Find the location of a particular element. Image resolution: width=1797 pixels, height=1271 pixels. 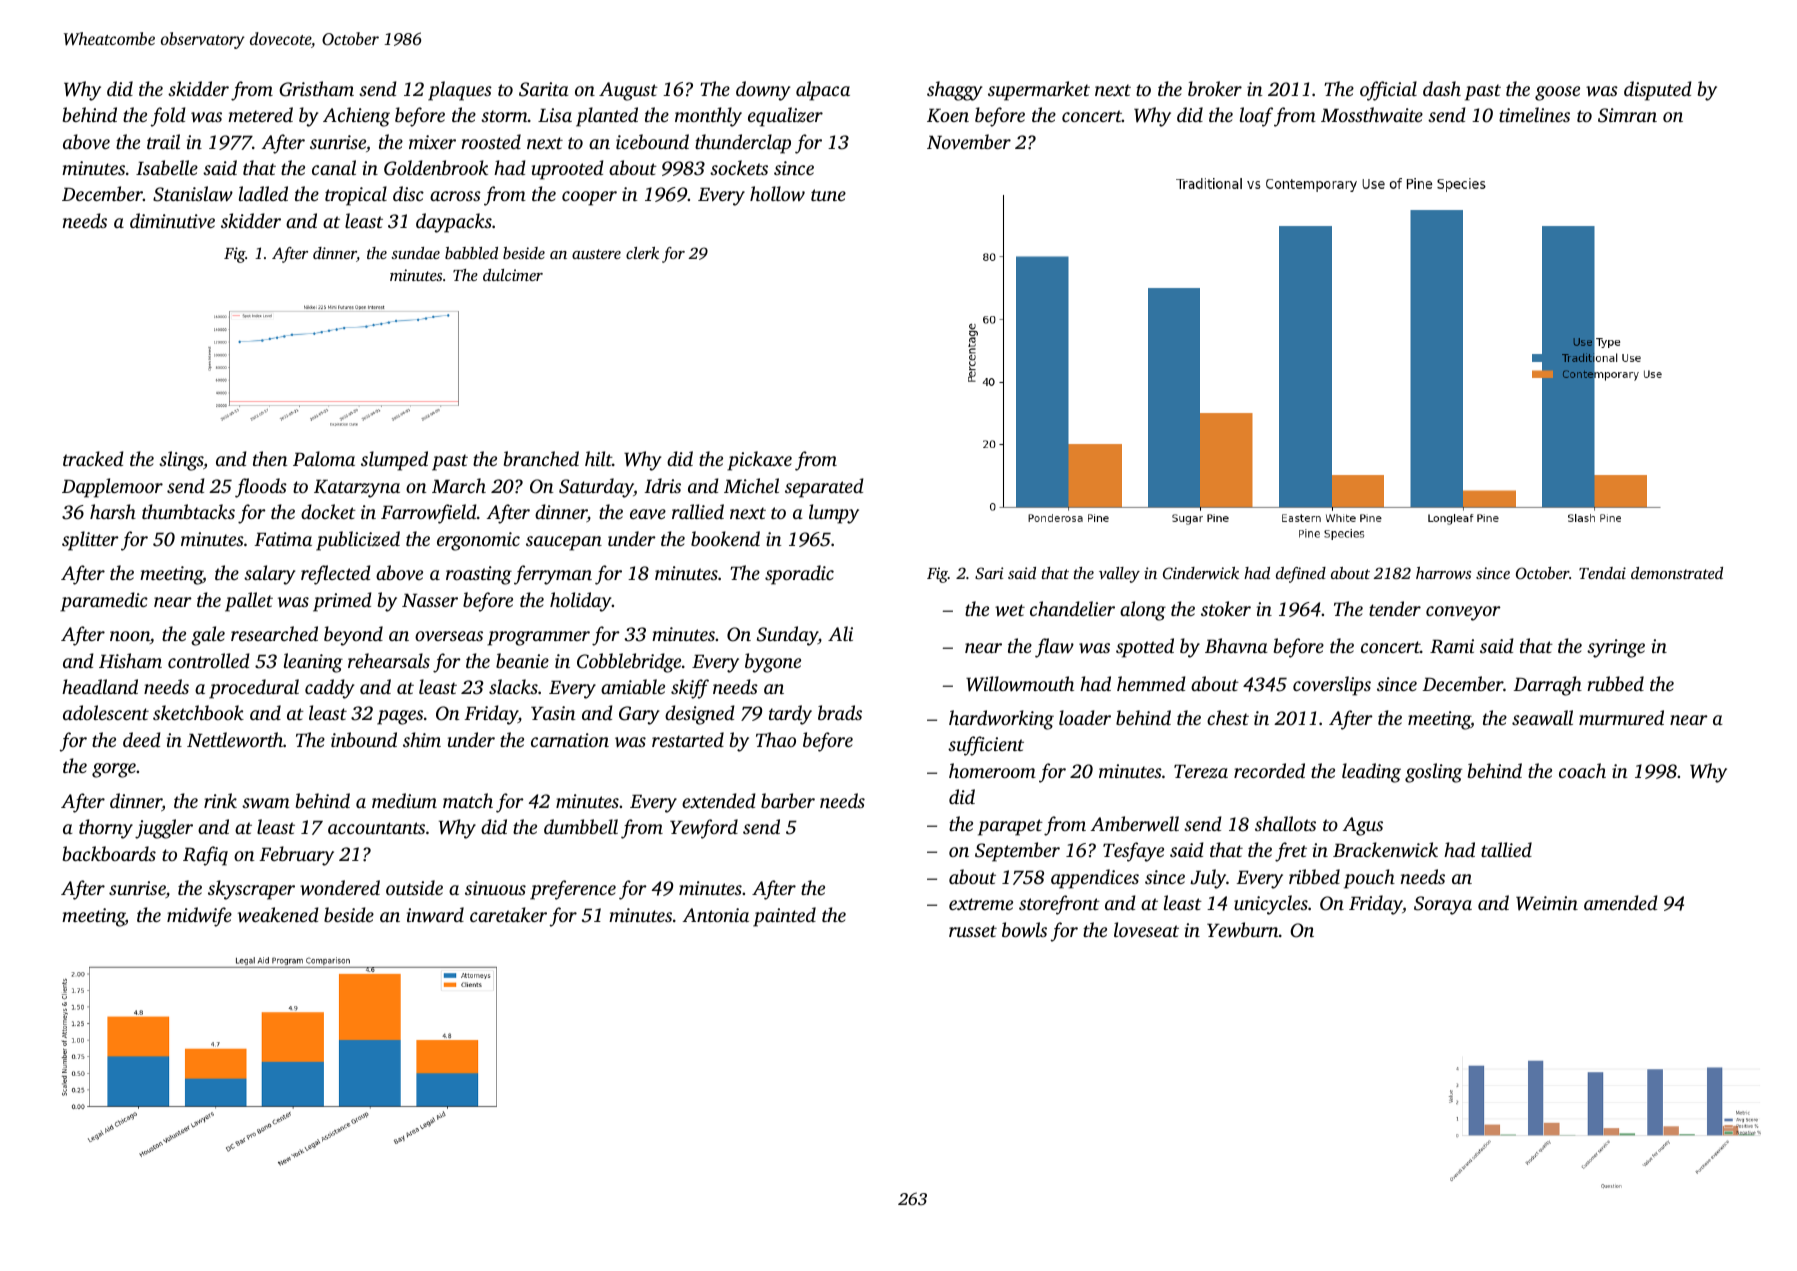

adolescent is located at coordinates (106, 712).
